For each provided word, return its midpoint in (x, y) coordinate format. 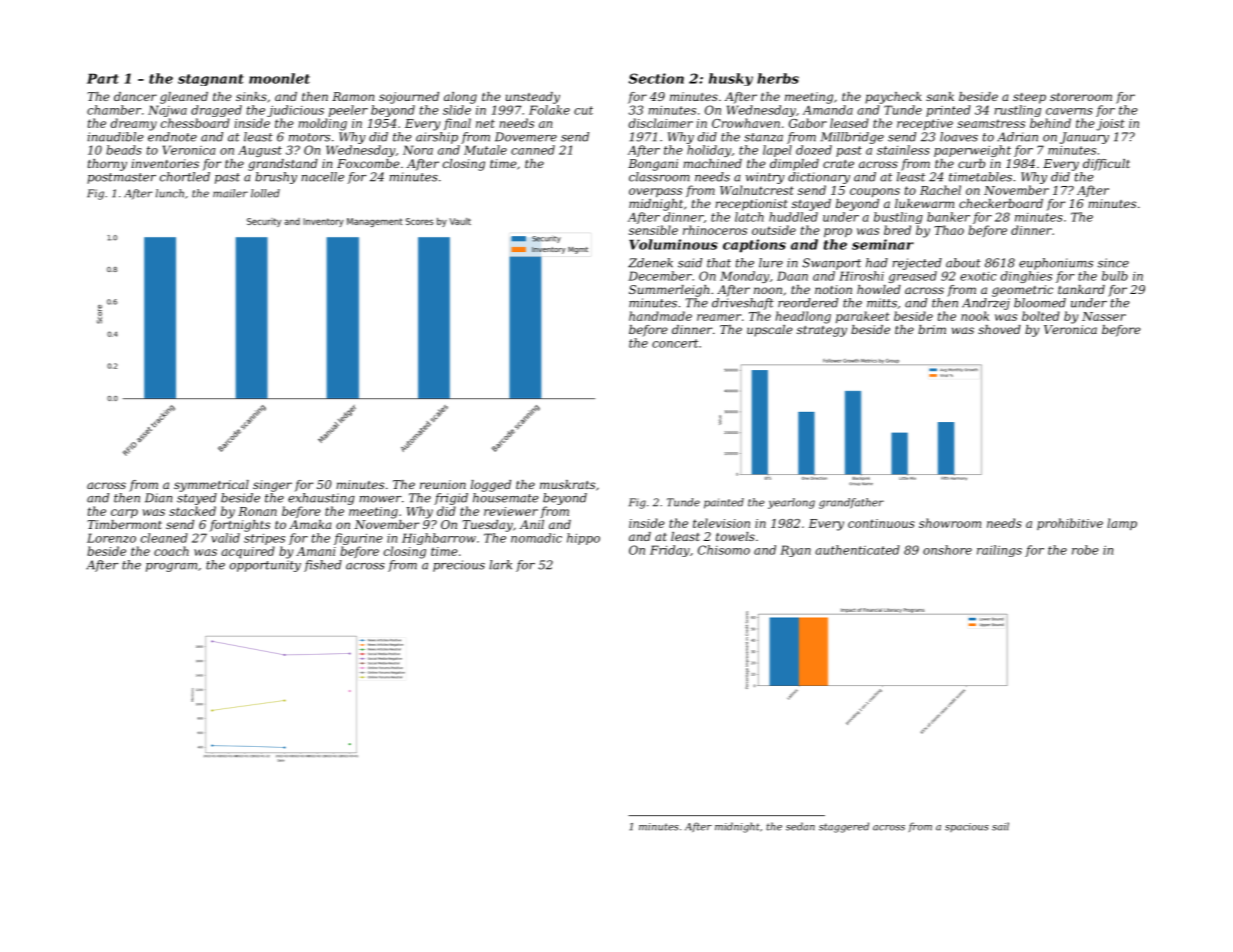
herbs (778, 78)
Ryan (795, 551)
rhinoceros (715, 230)
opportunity (265, 566)
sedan (800, 826)
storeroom (1081, 97)
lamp (1122, 524)
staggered (844, 827)
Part (103, 78)
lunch (170, 193)
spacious (967, 827)
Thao (949, 230)
